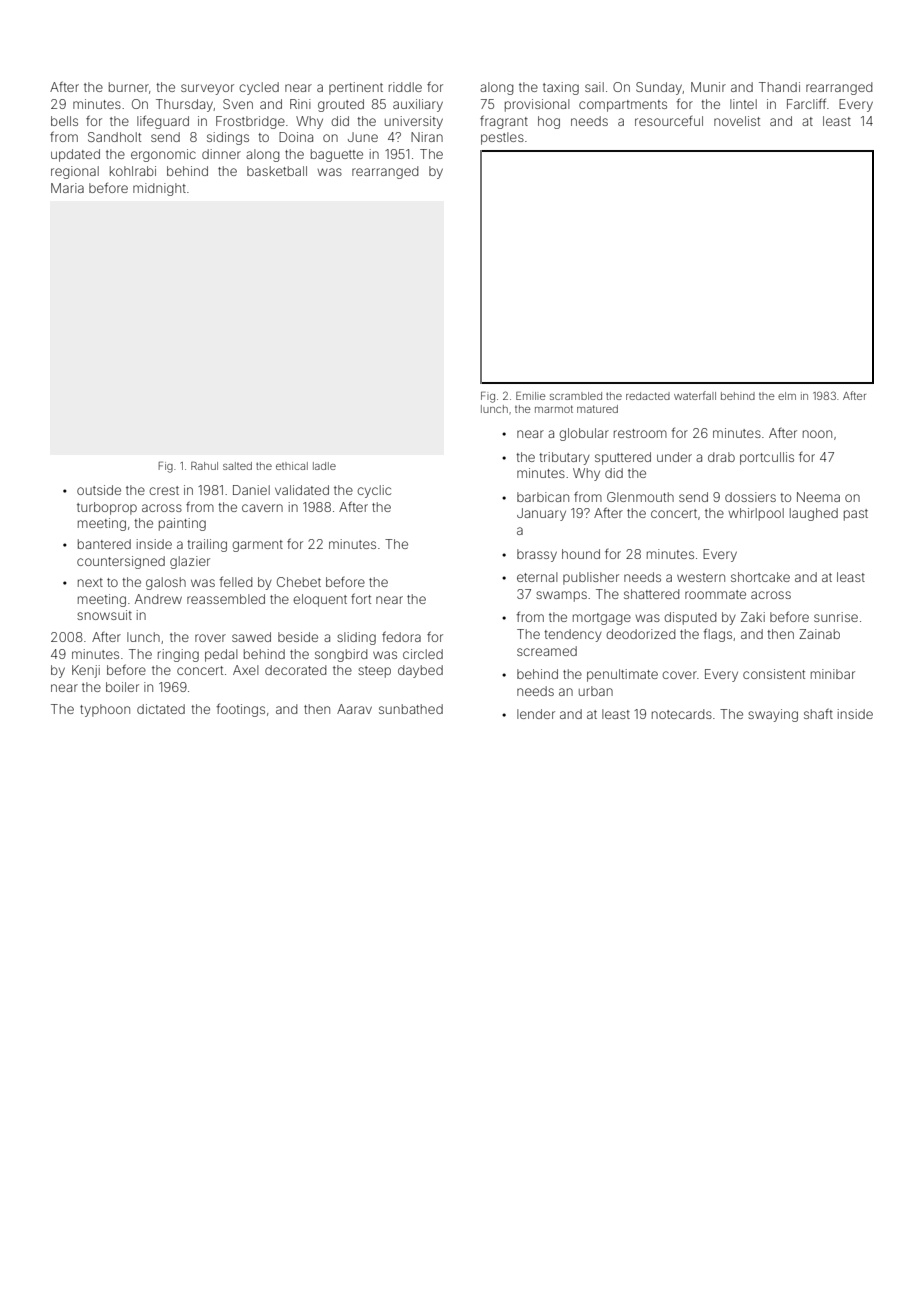  What do you see at coordinates (695, 395) in the screenshot?
I see `waterfall` at bounding box center [695, 395].
